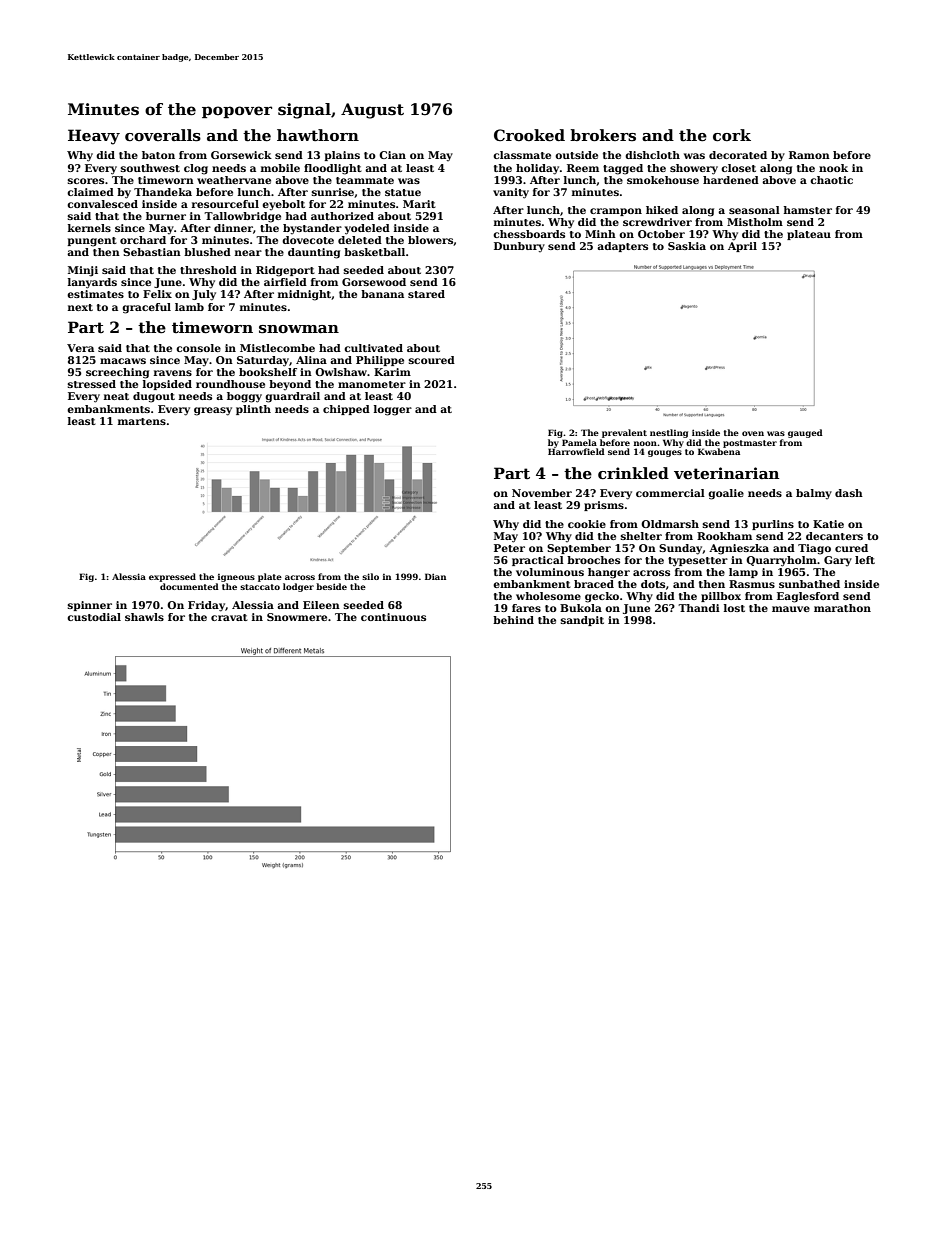 The width and height of the document is (952, 1233). Describe the element at coordinates (583, 168) in the document. I see `Reem` at that location.
